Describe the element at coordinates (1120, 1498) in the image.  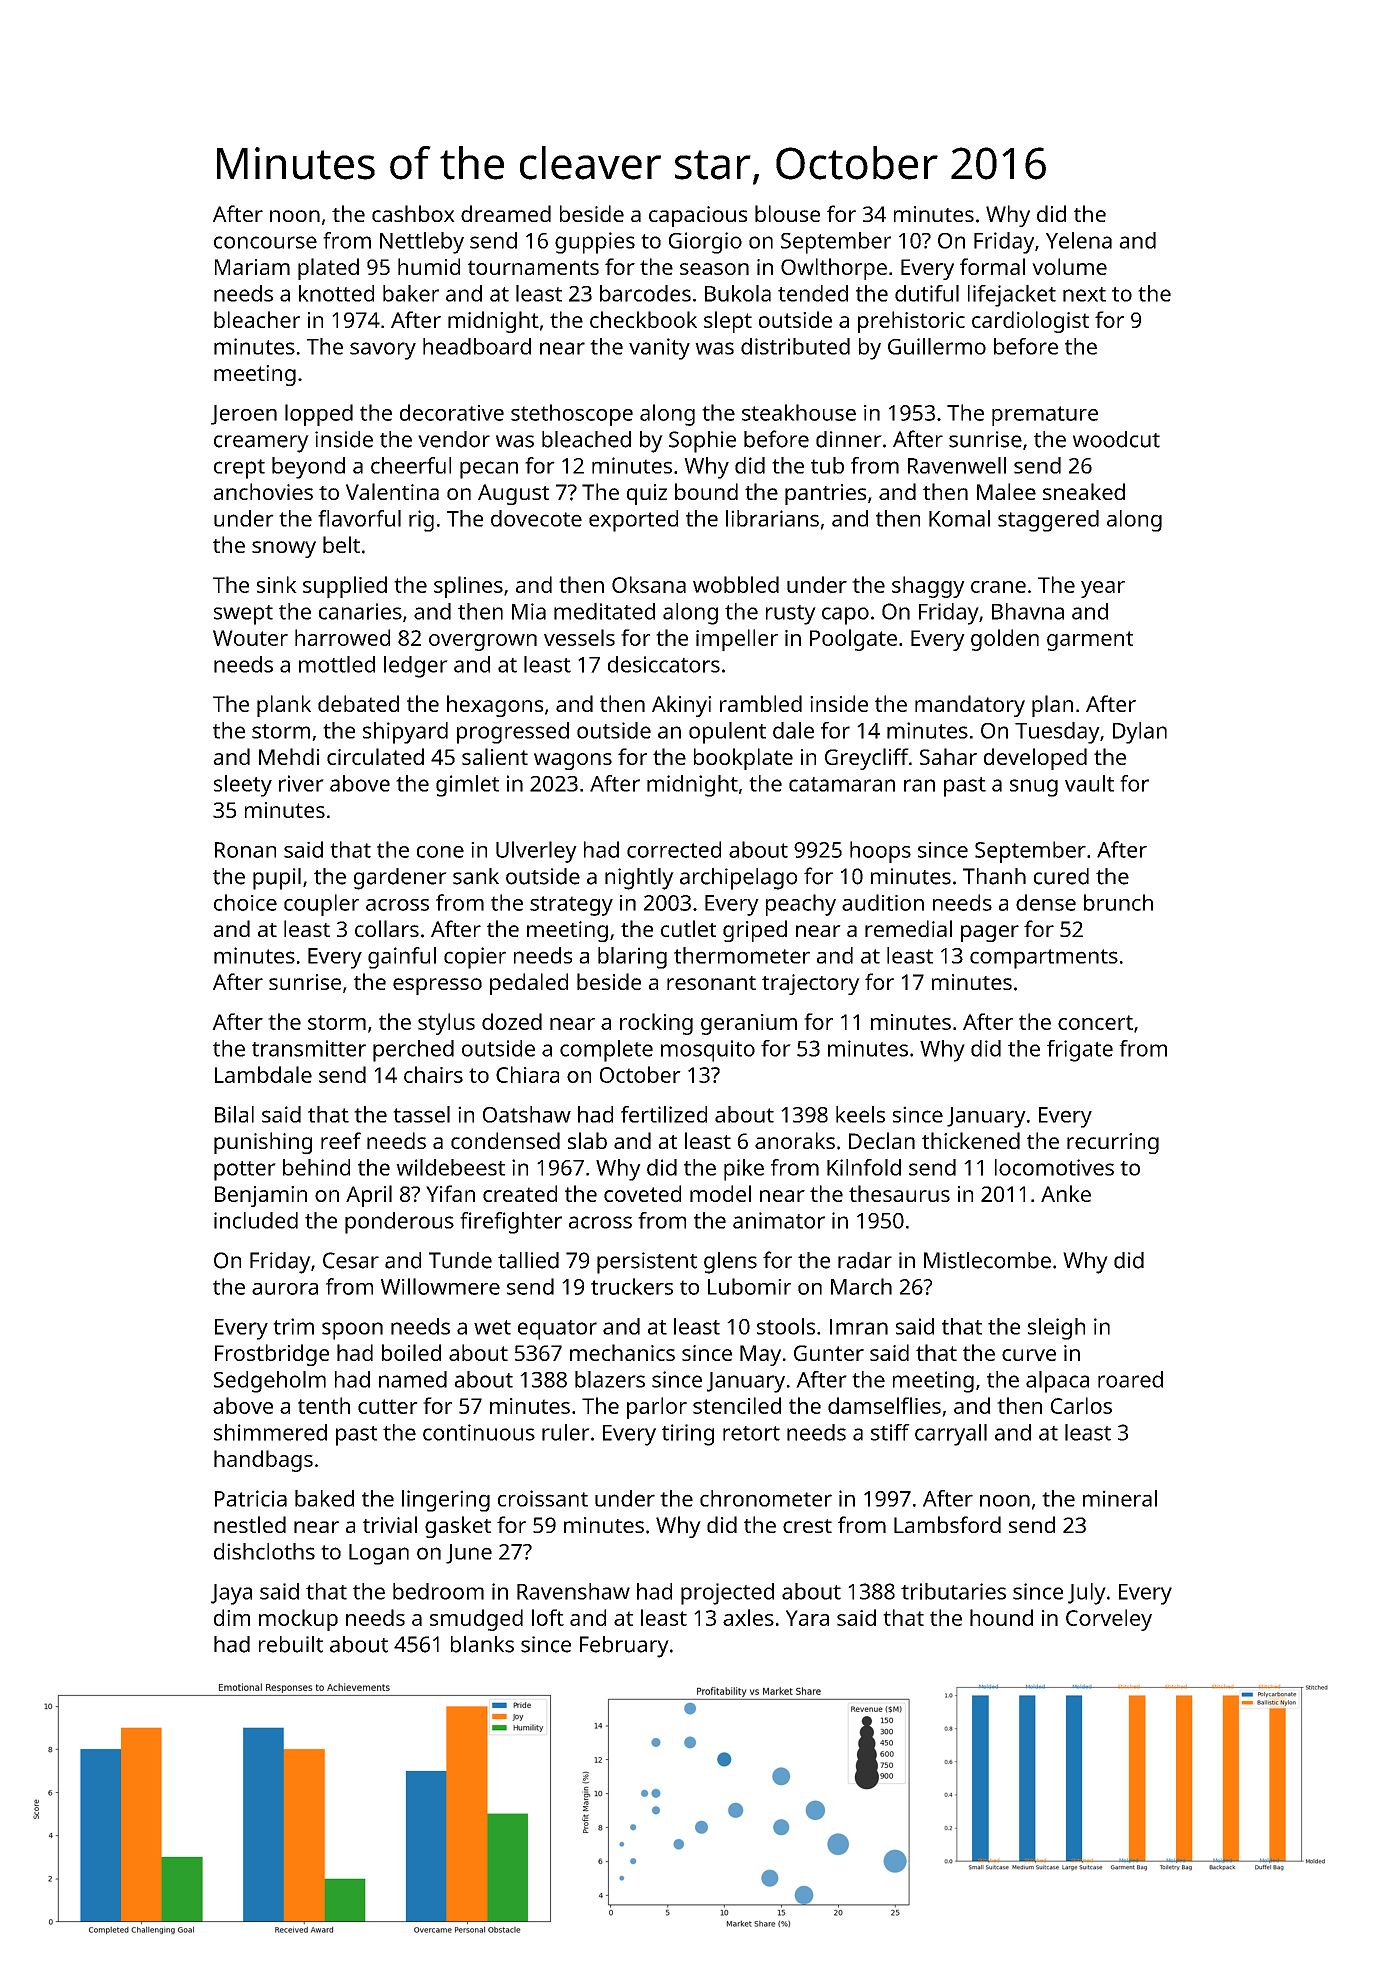
I see `mineral` at that location.
